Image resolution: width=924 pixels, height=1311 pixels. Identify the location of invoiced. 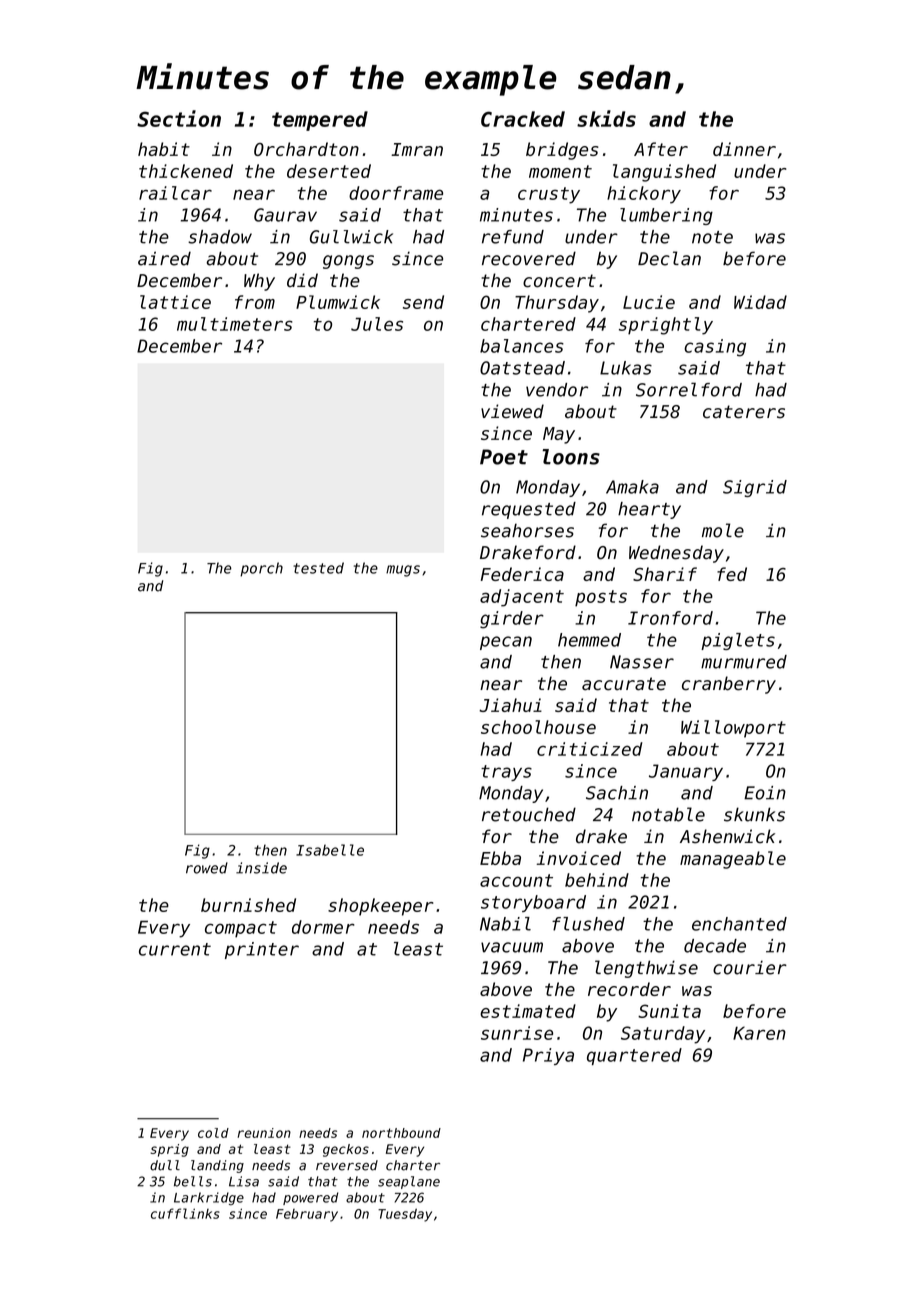
(579, 858).
